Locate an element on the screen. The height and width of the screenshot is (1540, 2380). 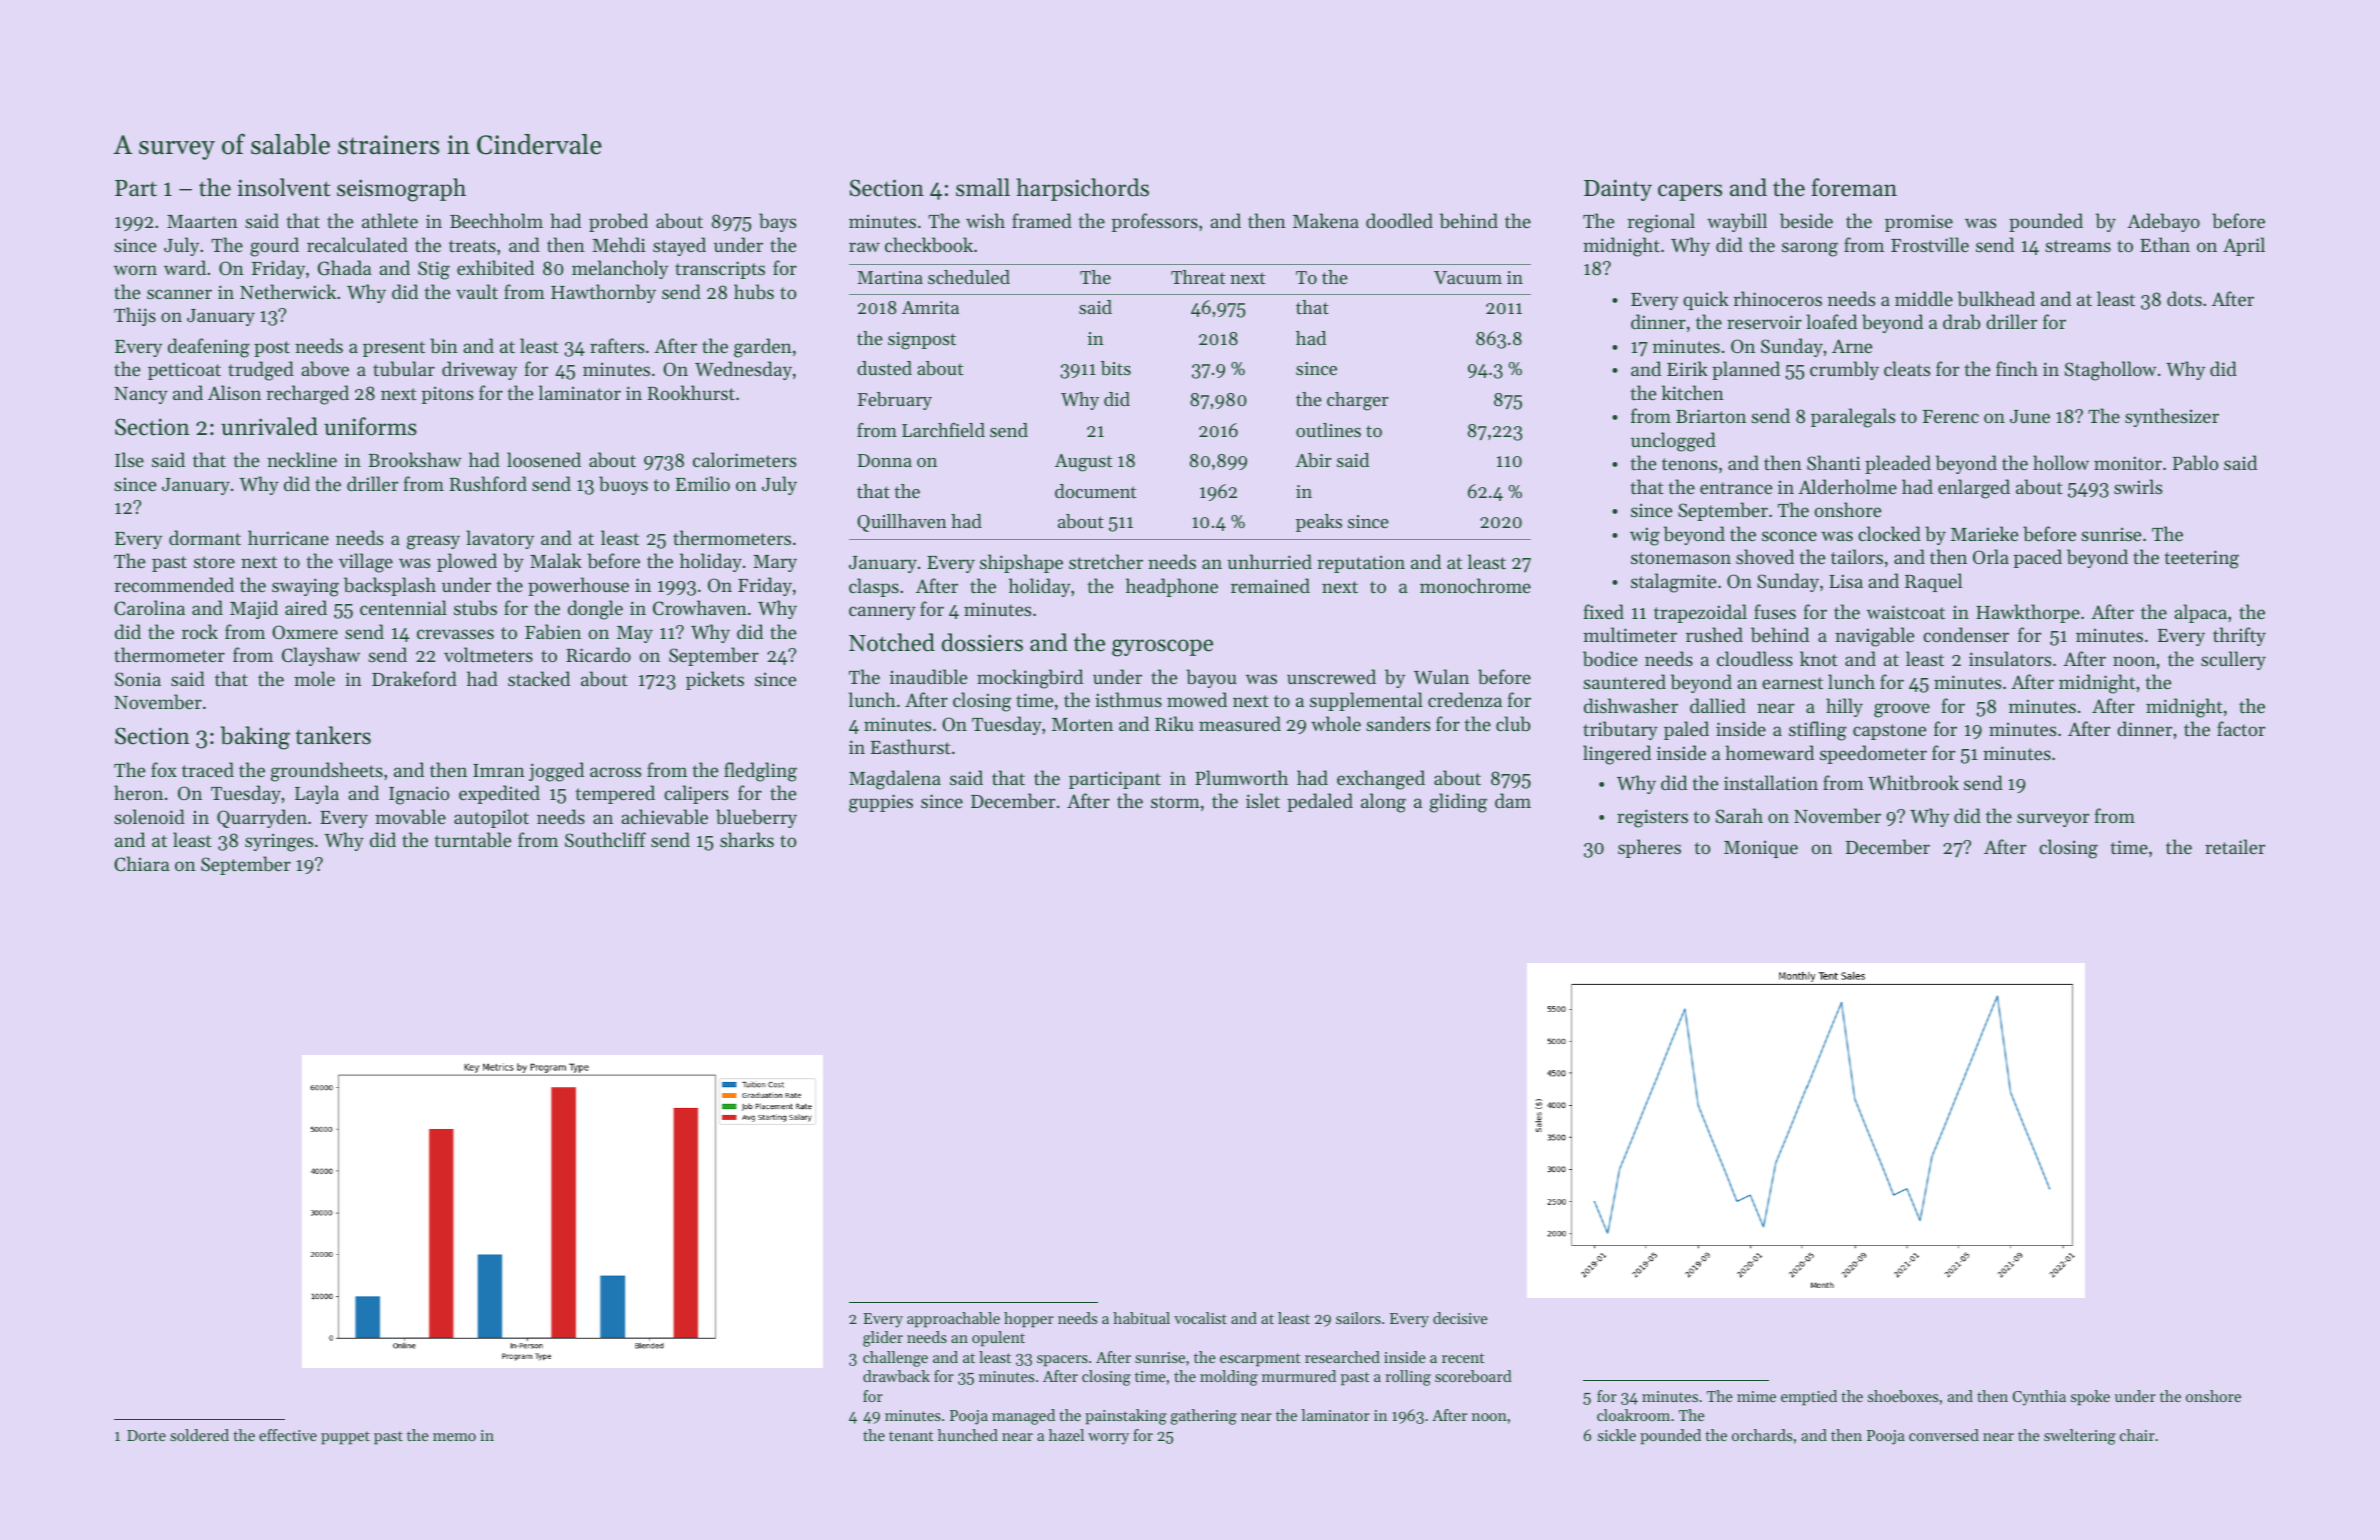
sailors is located at coordinates (1358, 1318).
